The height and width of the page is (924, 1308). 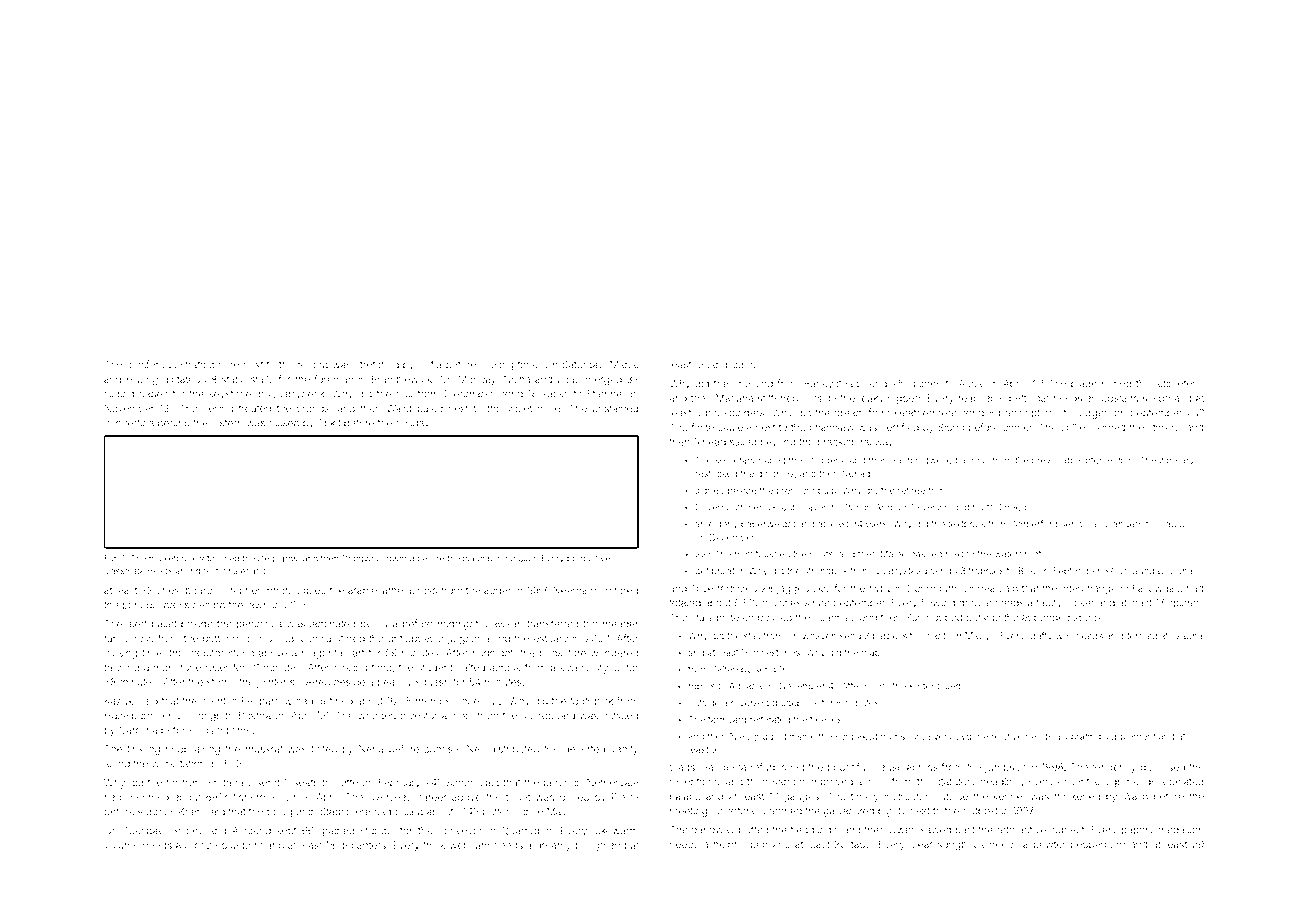 What do you see at coordinates (313, 365) in the page?
I see `record` at bounding box center [313, 365].
